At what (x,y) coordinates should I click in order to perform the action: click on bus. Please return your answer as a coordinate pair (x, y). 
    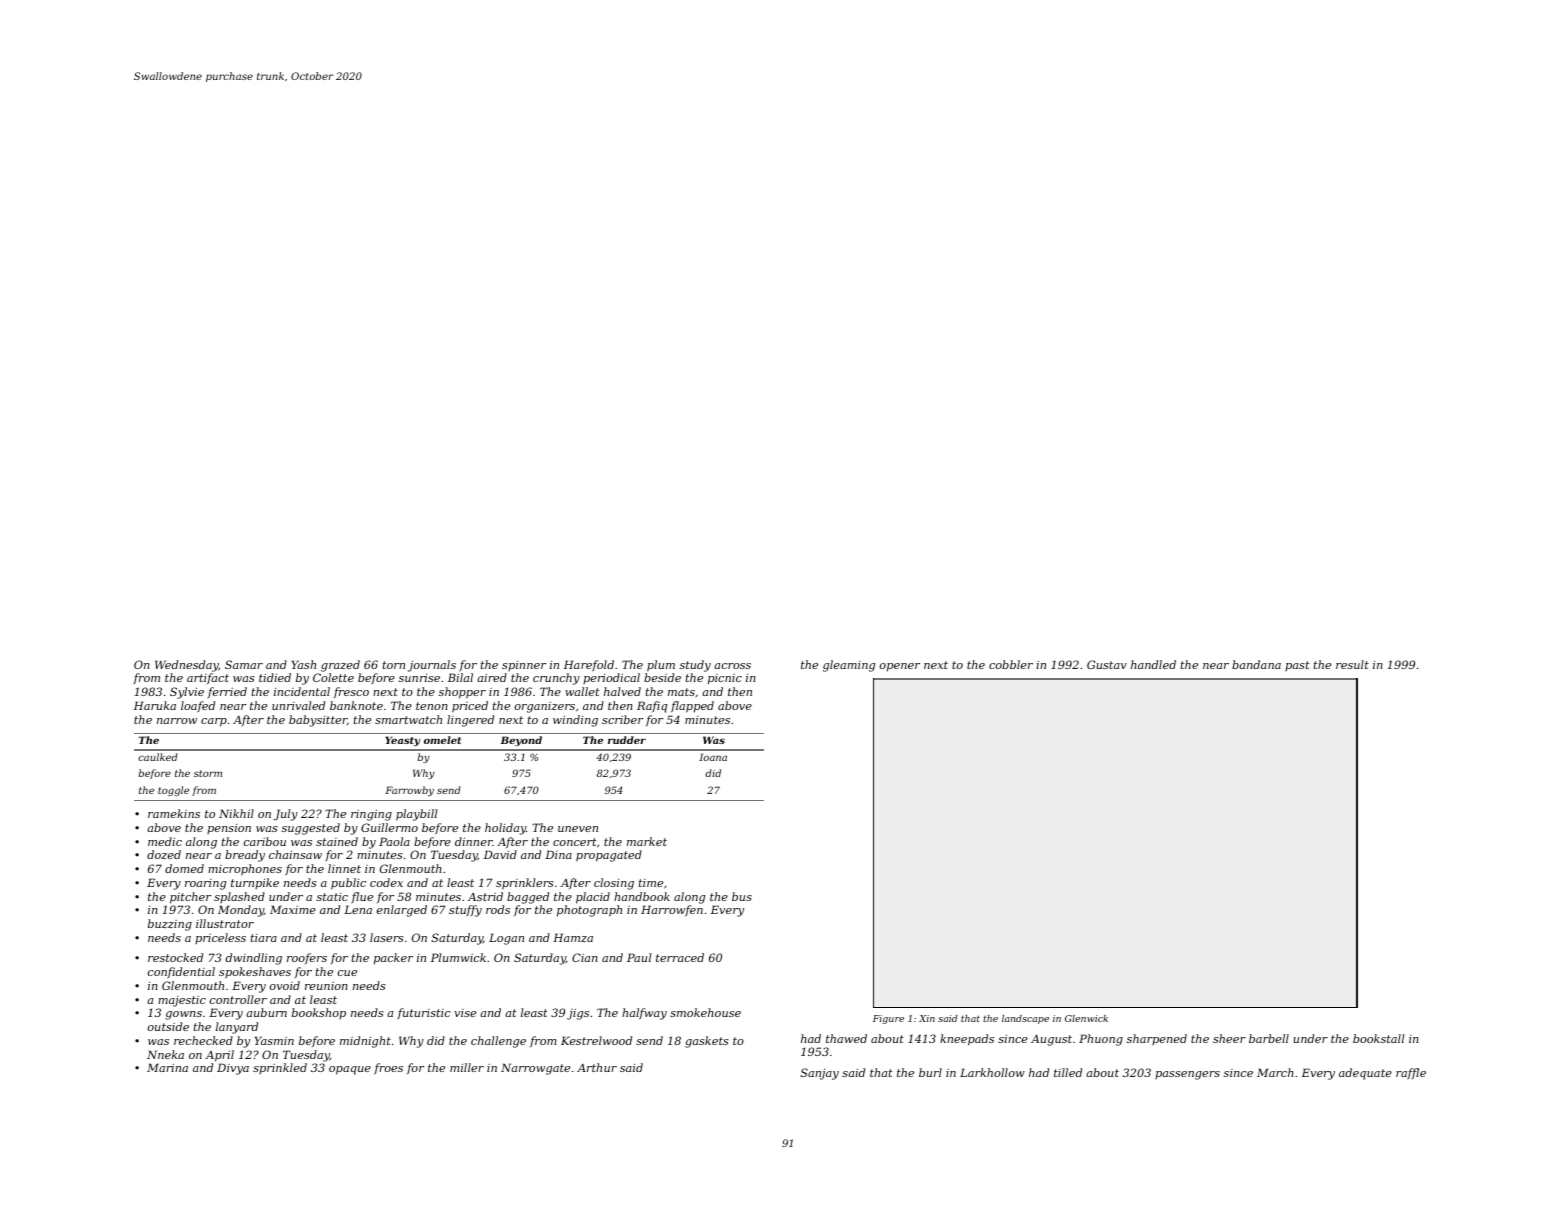
    Looking at the image, I should click on (742, 896).
